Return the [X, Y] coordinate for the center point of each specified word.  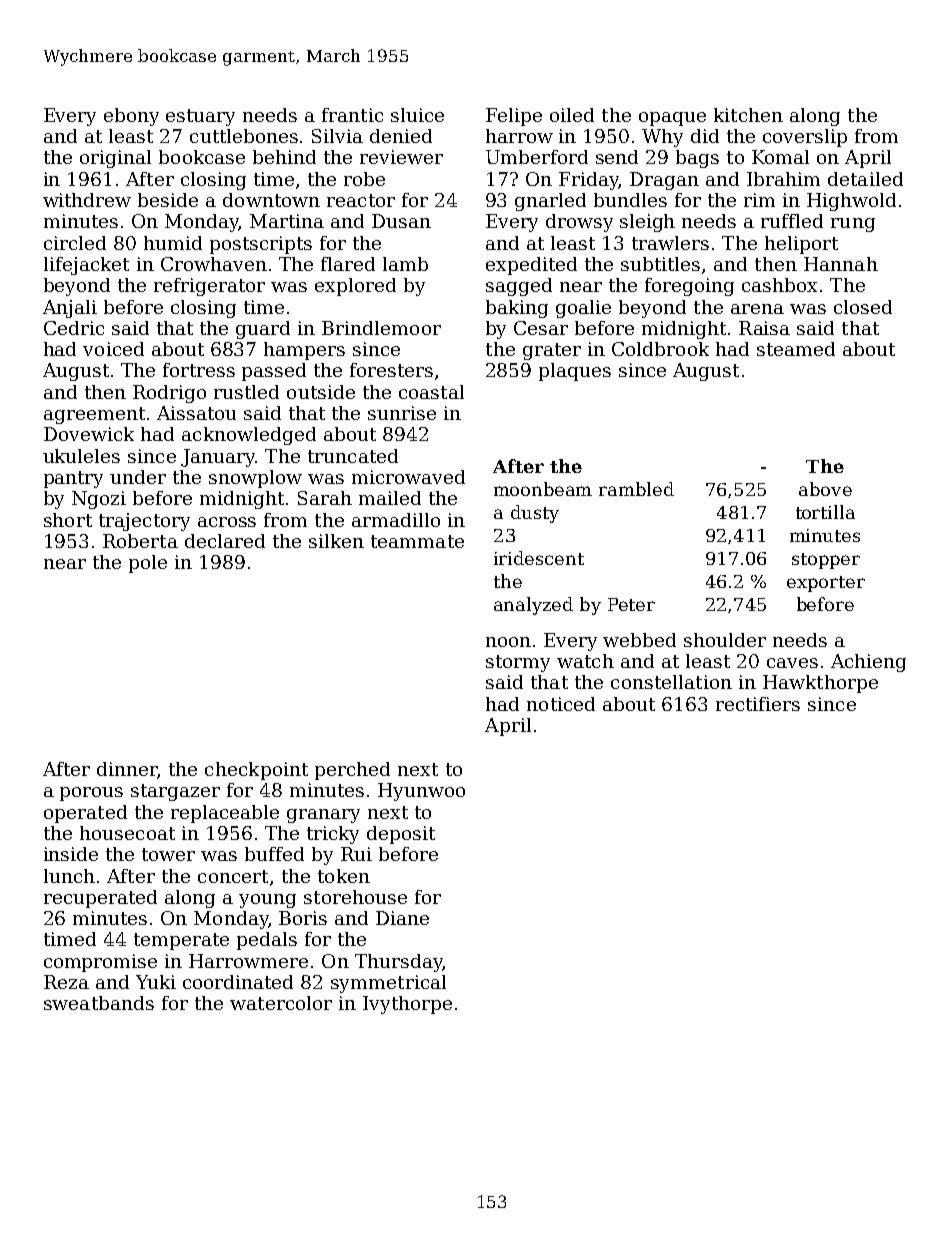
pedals [267, 941]
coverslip [805, 138]
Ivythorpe [407, 1005]
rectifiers [758, 704]
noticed [561, 704]
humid [173, 243]
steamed [796, 349]
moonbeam [543, 489]
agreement [94, 415]
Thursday [398, 963]
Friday [589, 181]
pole [148, 564]
